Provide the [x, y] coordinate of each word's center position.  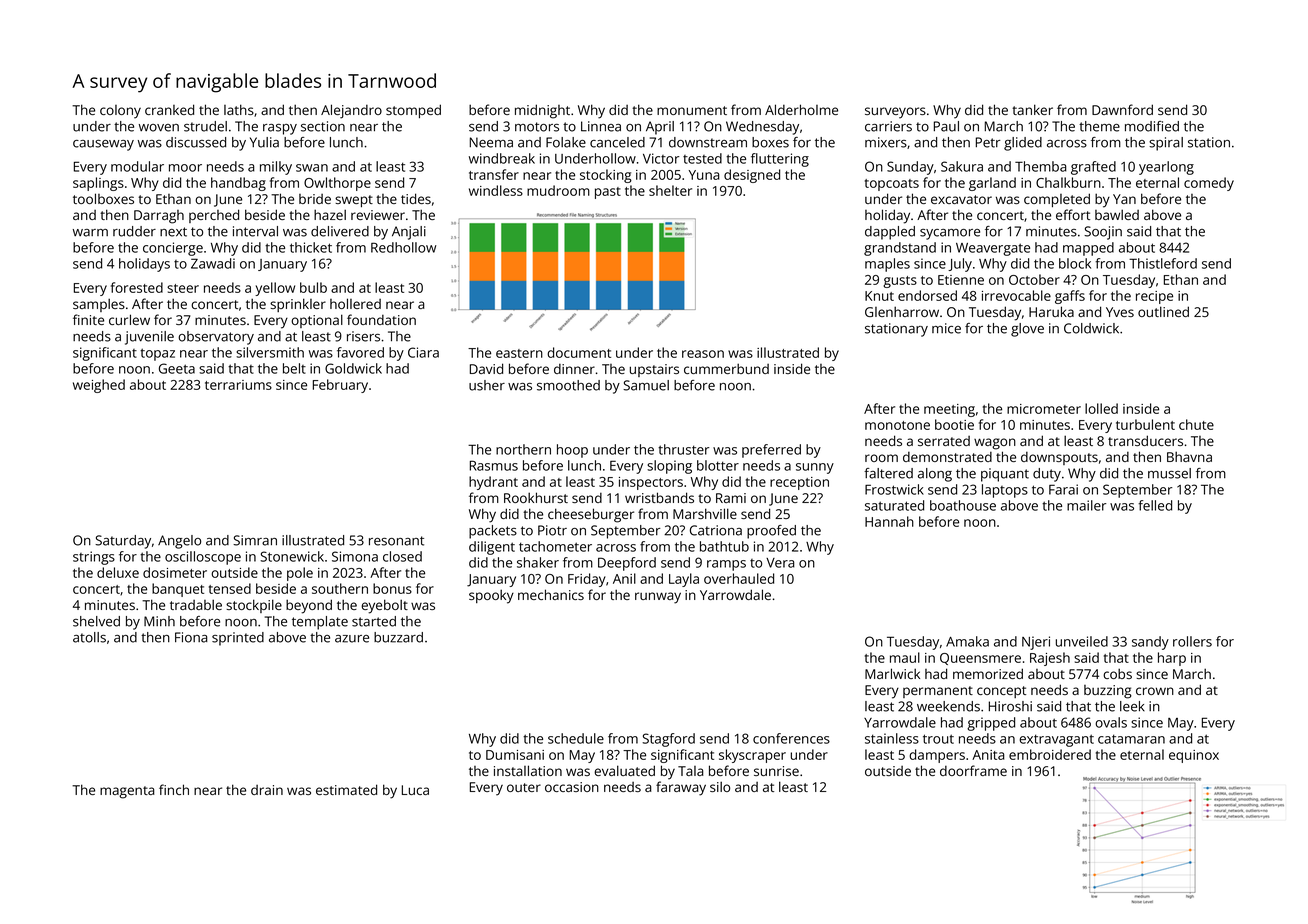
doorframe [973, 770]
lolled [1101, 408]
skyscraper [752, 756]
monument [692, 110]
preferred [771, 451]
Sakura [962, 166]
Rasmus [494, 465]
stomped [413, 111]
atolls [89, 637]
